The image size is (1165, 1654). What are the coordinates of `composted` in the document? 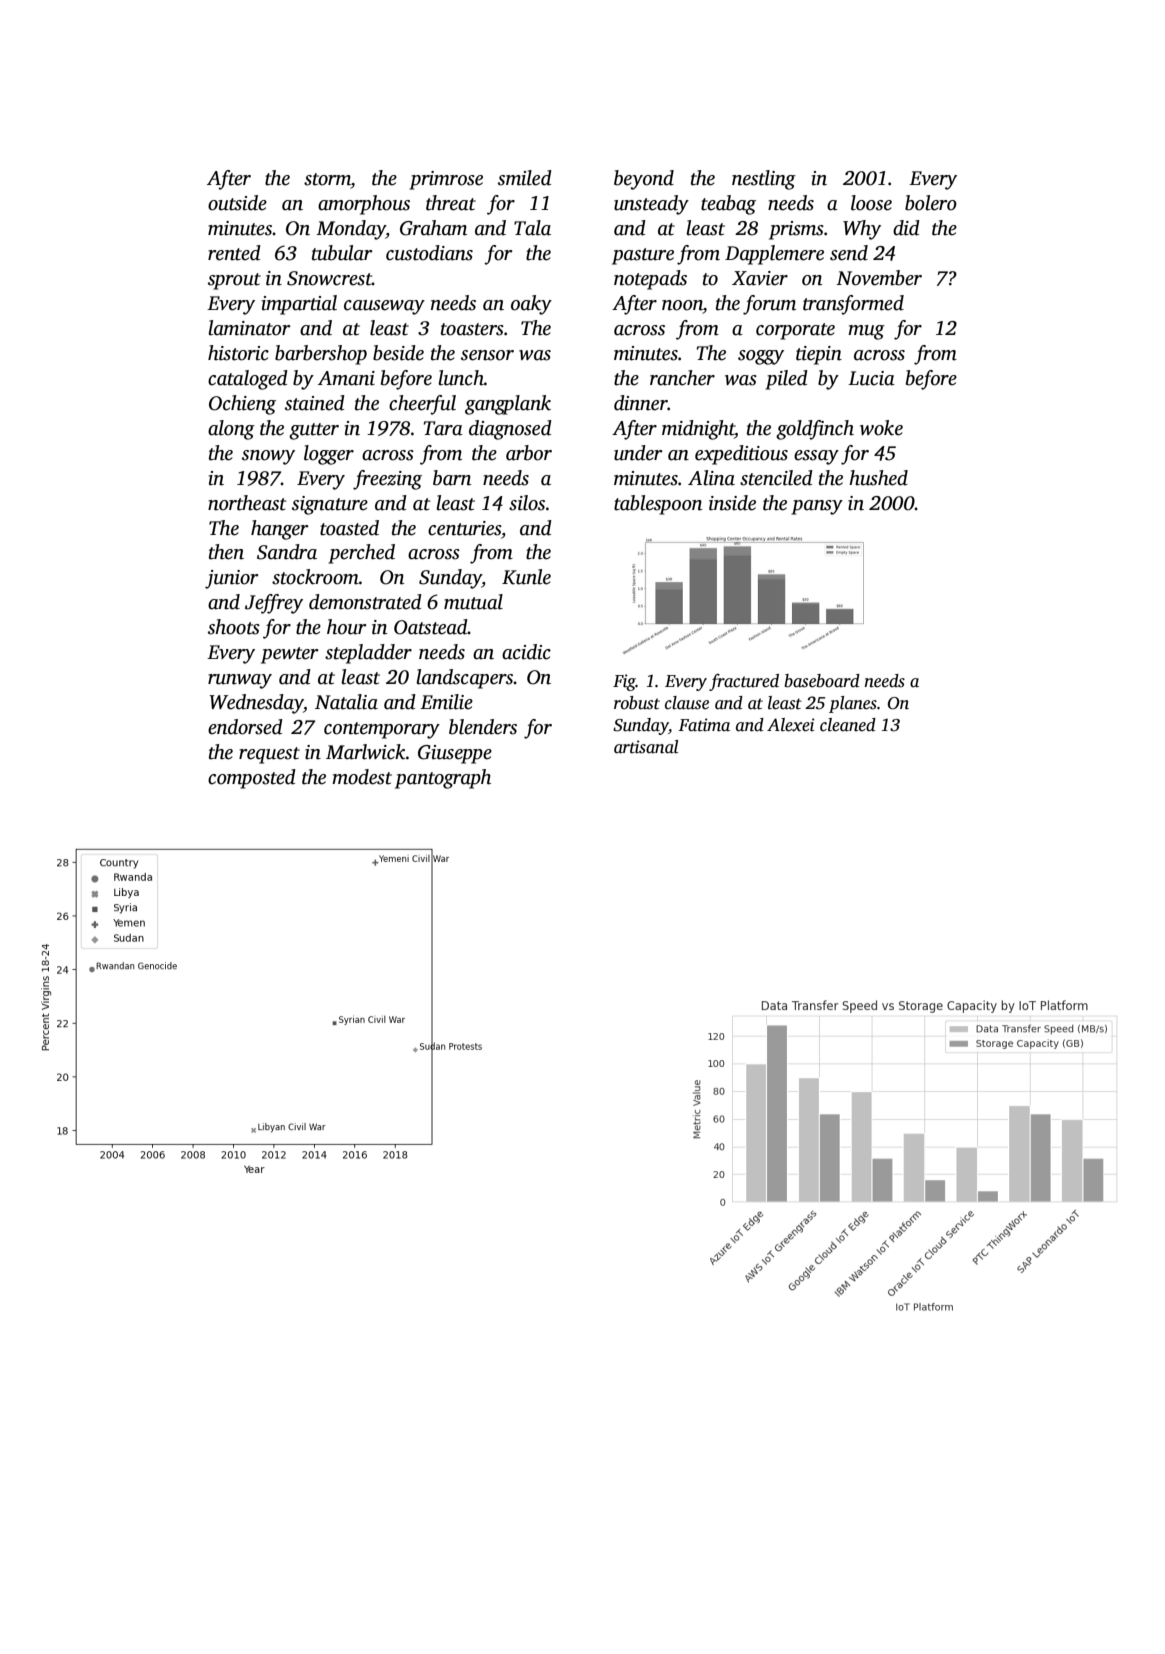 It's located at (252, 779).
